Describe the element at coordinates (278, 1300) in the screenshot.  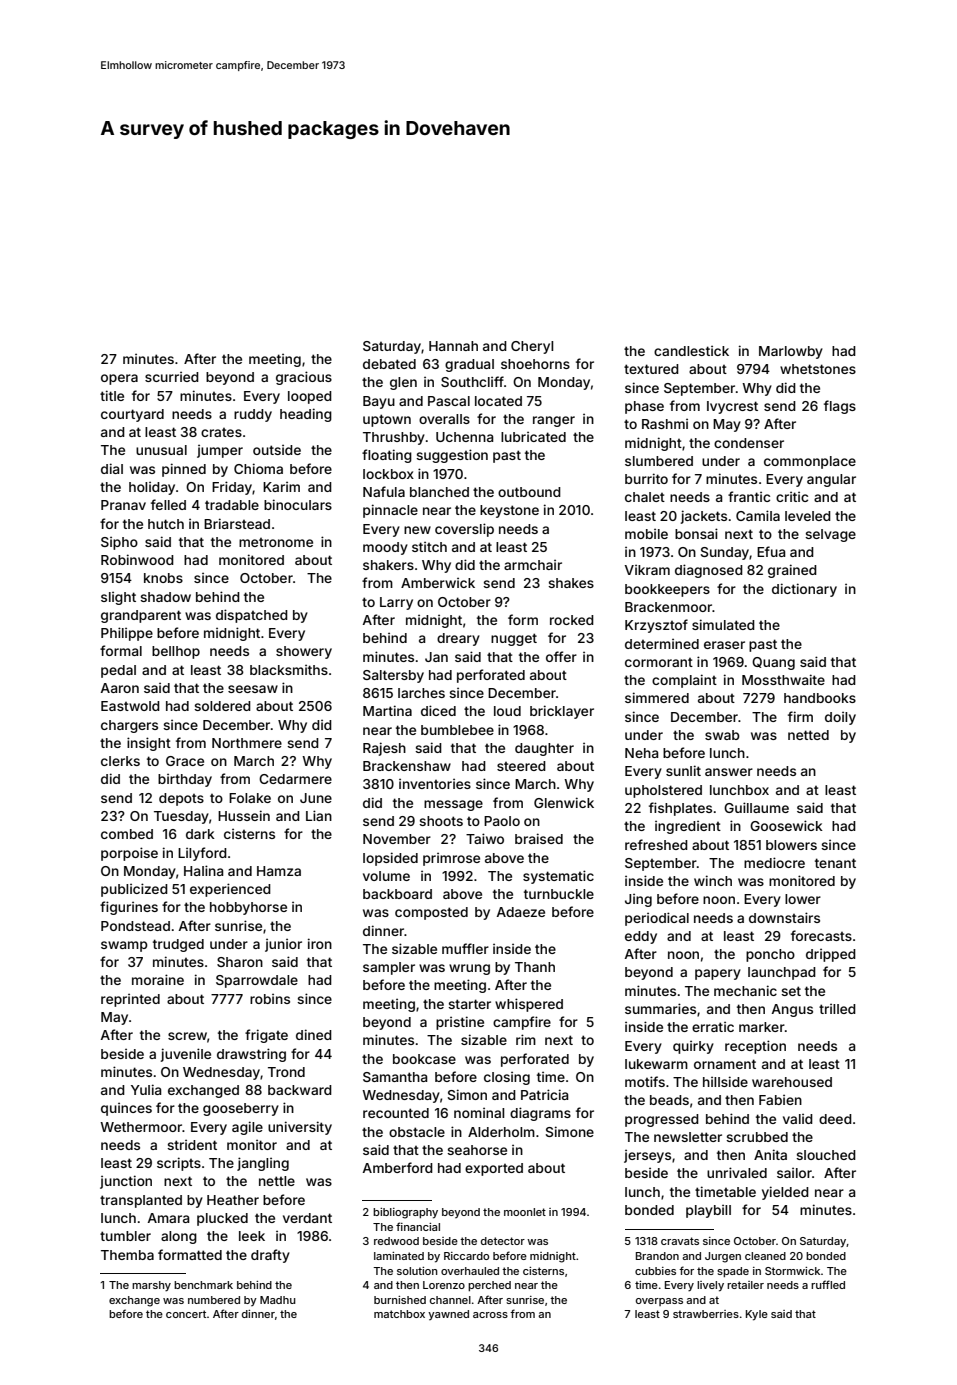
I see `Madhu` at that location.
